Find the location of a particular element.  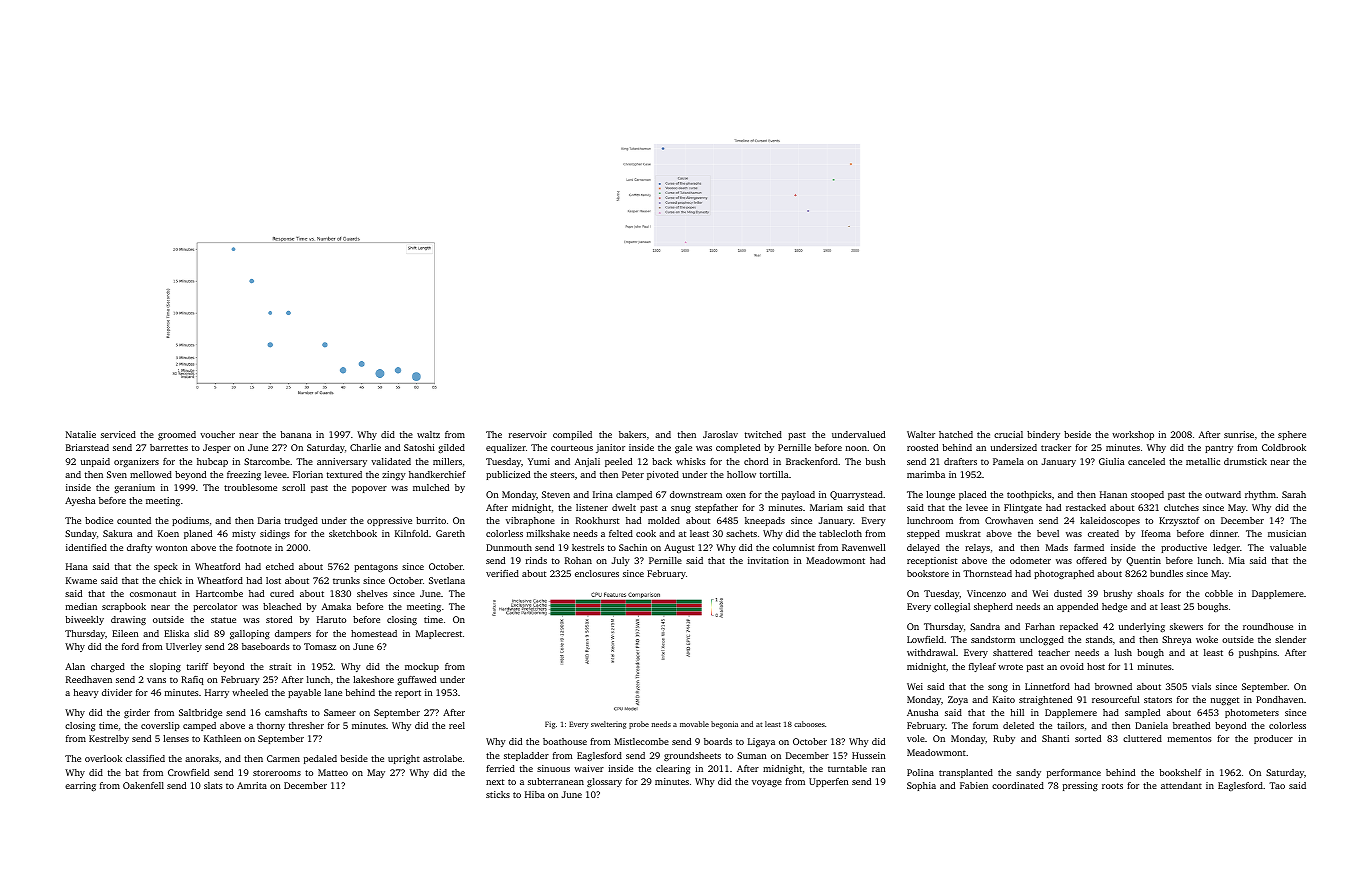

Eileen is located at coordinates (125, 633).
